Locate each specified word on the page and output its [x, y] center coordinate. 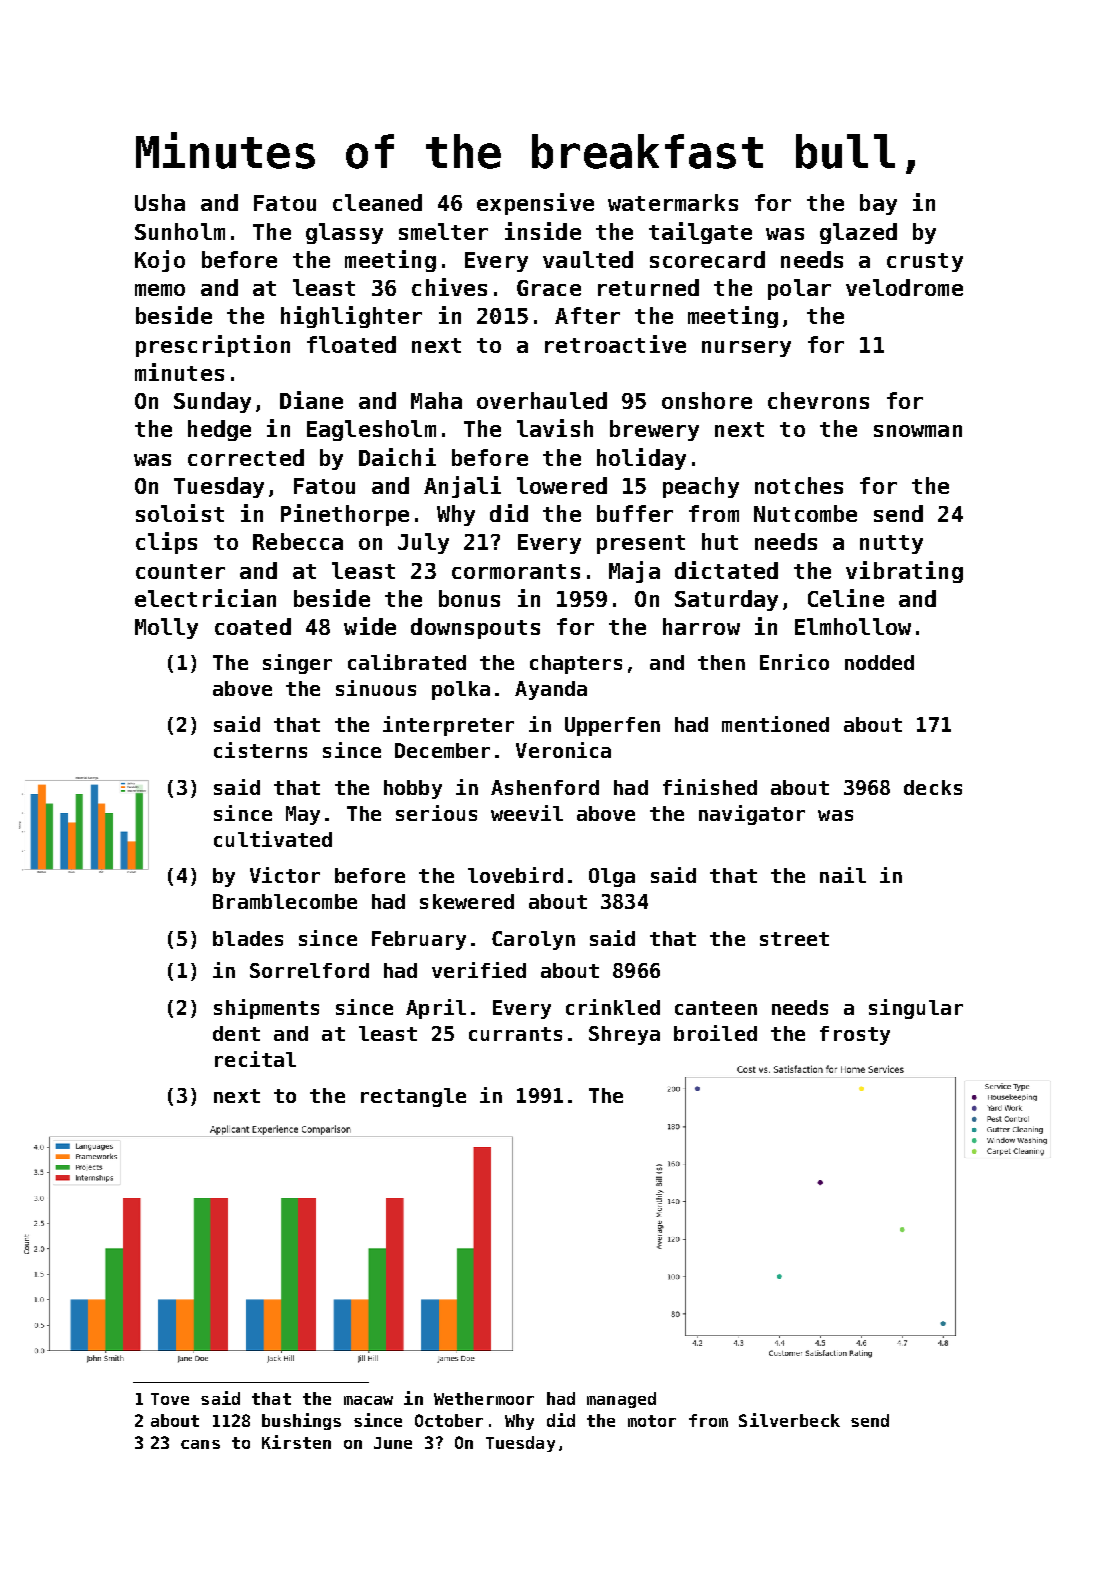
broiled [715, 1033]
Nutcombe [805, 513]
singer [297, 664]
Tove [170, 1399]
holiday [641, 459]
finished [710, 787]
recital [255, 1059]
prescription [213, 346]
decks [933, 787]
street [794, 939]
